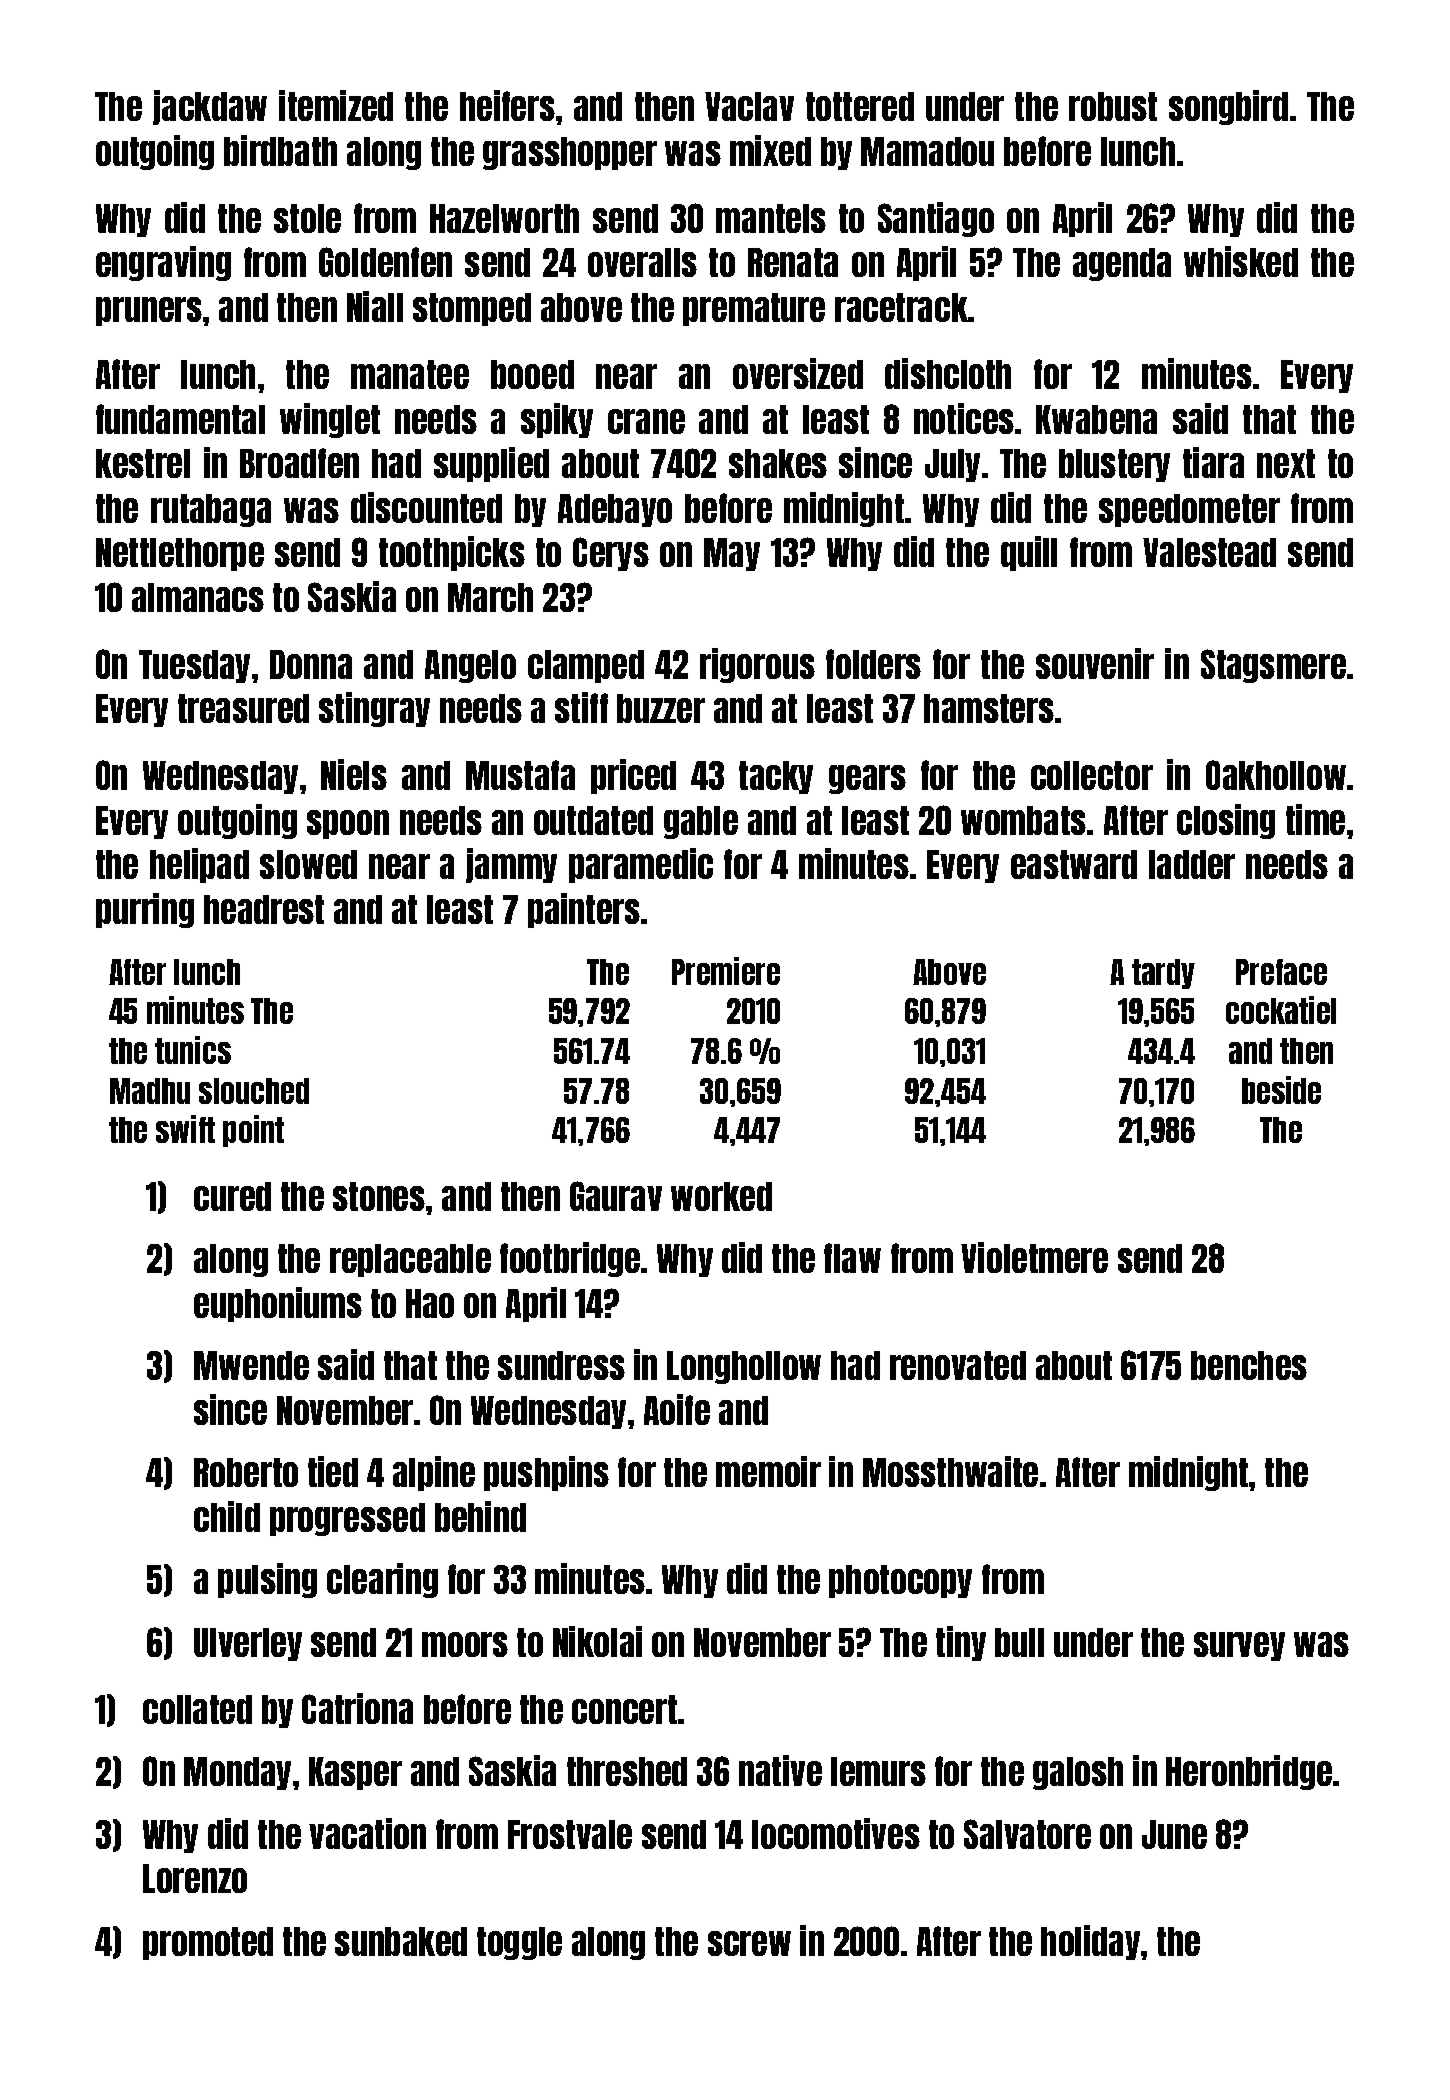 The height and width of the screenshot is (2100, 1450). What do you see at coordinates (557, 420) in the screenshot?
I see `spiky` at bounding box center [557, 420].
